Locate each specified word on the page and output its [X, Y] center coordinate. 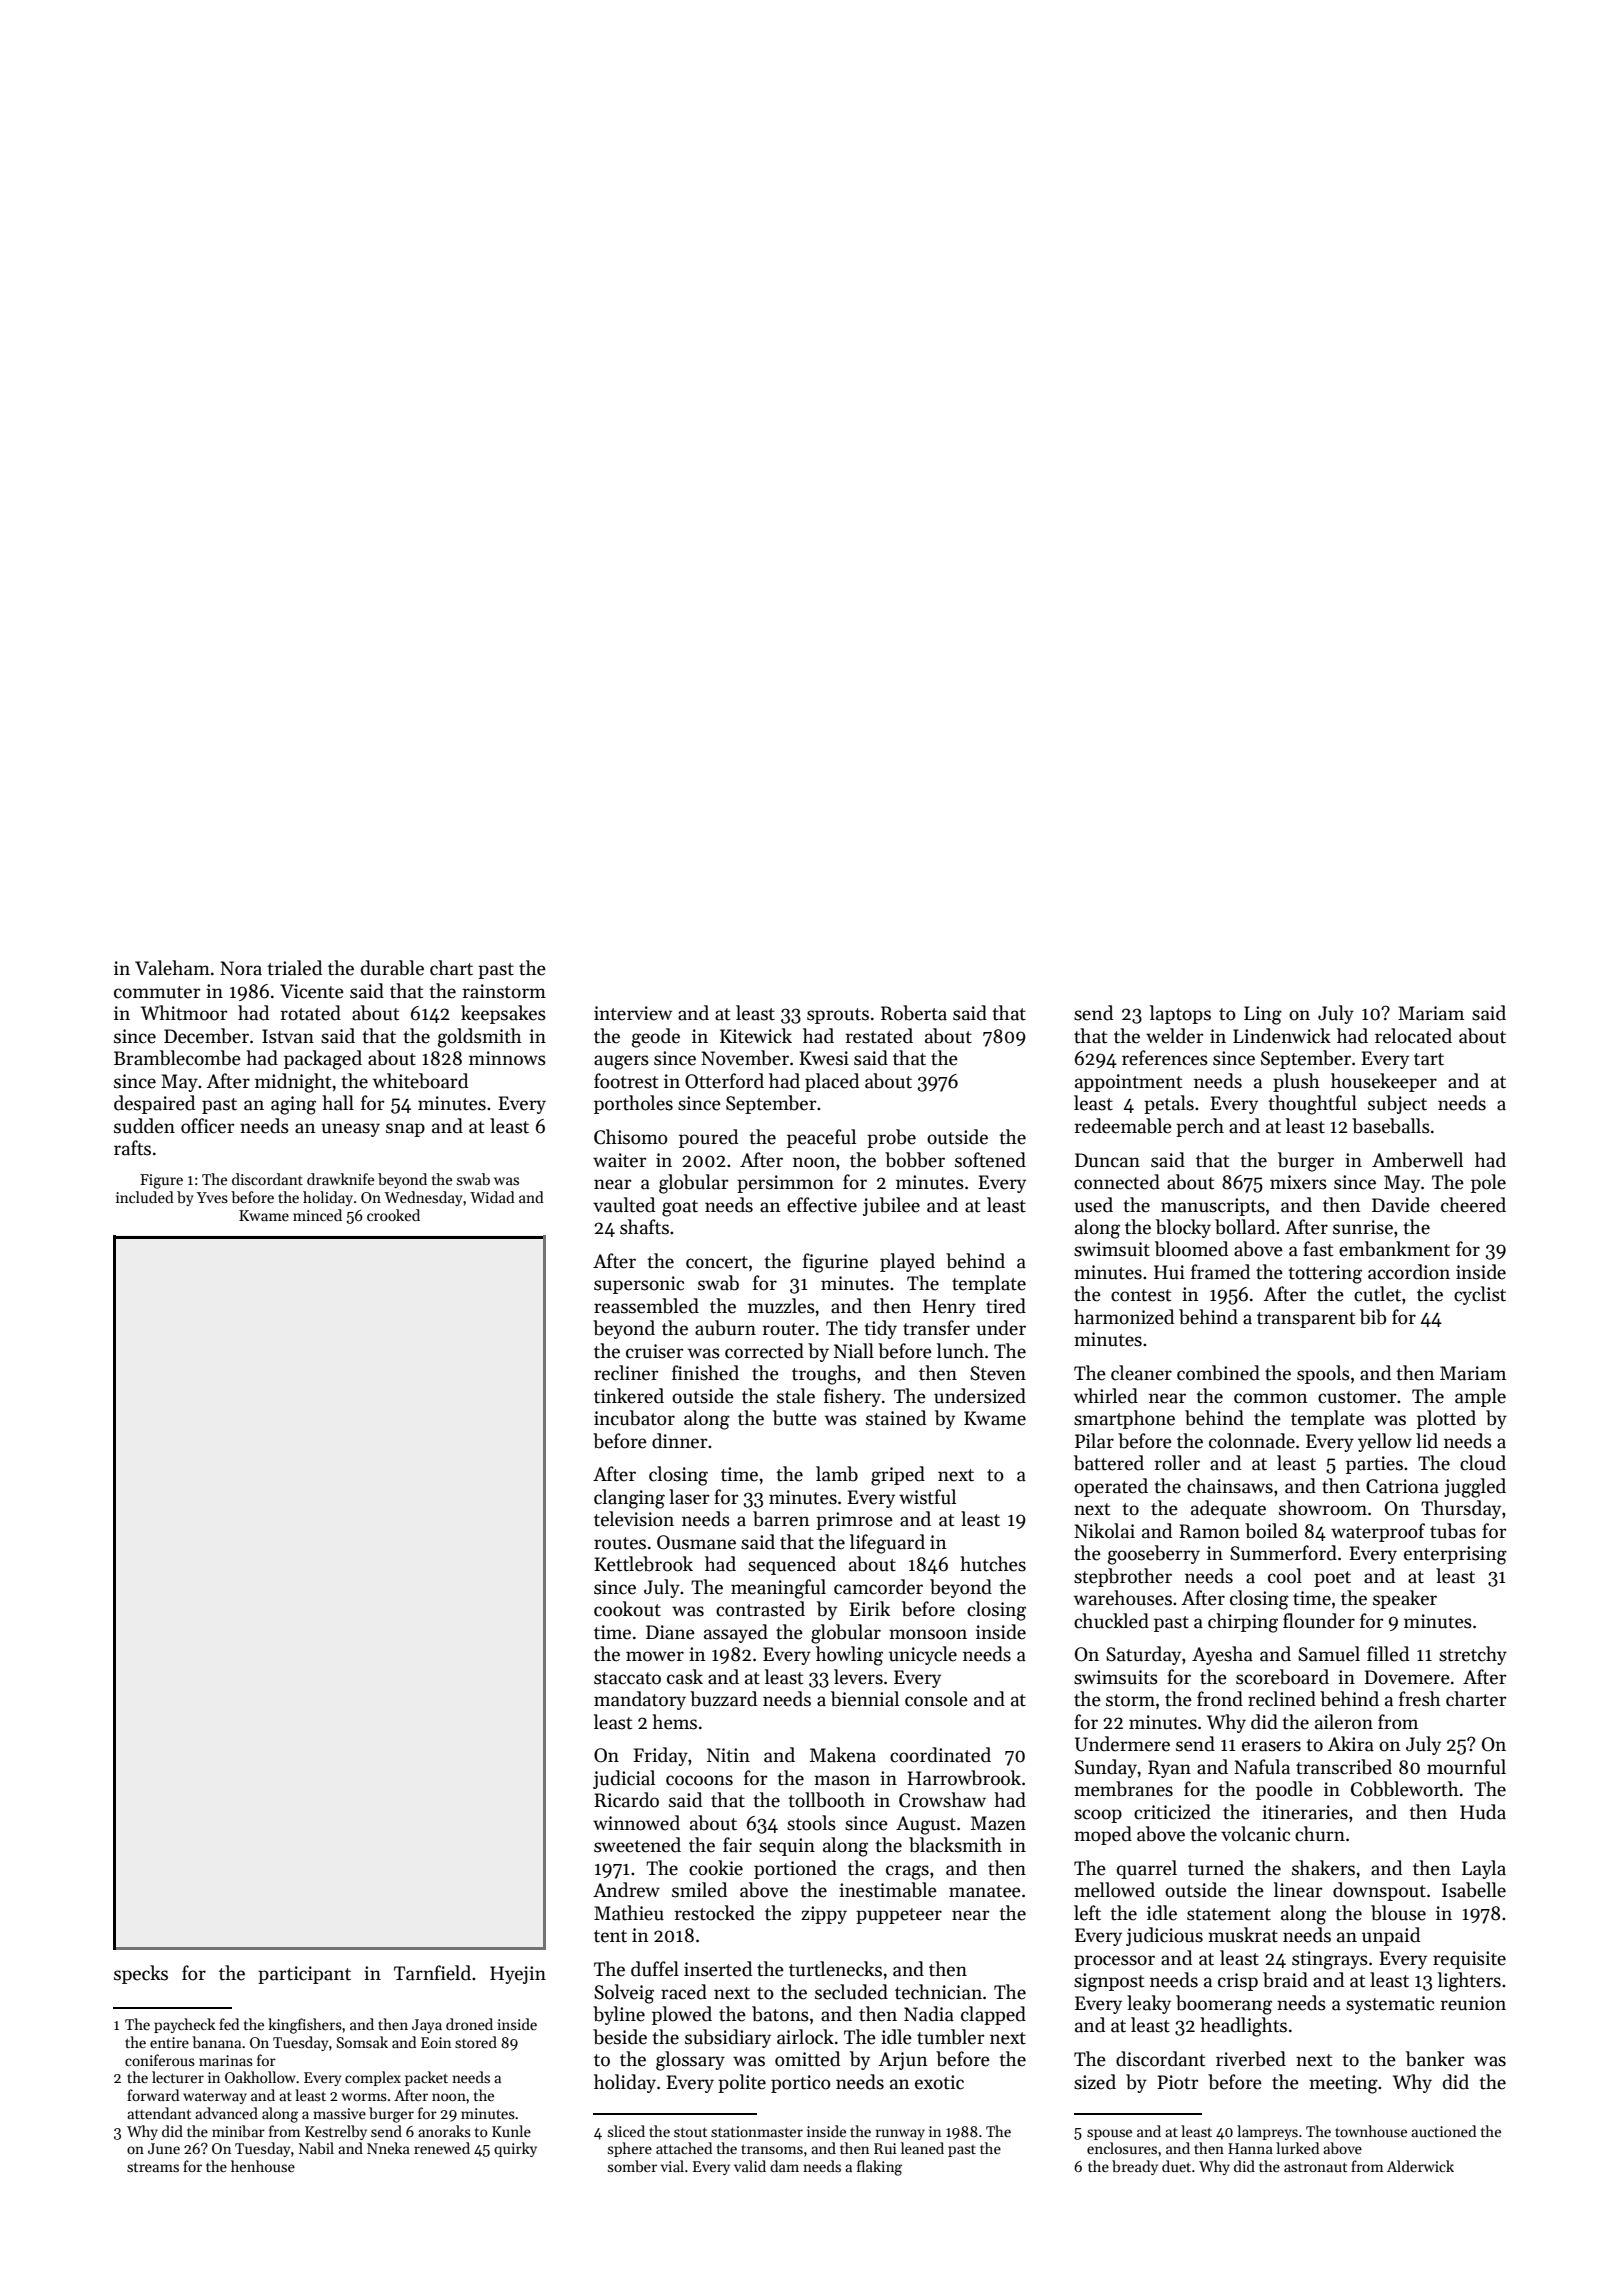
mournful [1466, 1767]
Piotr [1178, 2082]
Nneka [388, 2148]
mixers [1298, 1182]
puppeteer [899, 1916]
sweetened [637, 1845]
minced [317, 1215]
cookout [627, 1609]
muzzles [781, 1306]
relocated [1413, 1036]
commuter [157, 992]
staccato [627, 1678]
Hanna [1250, 2148]
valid [750, 2166]
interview [633, 1013]
